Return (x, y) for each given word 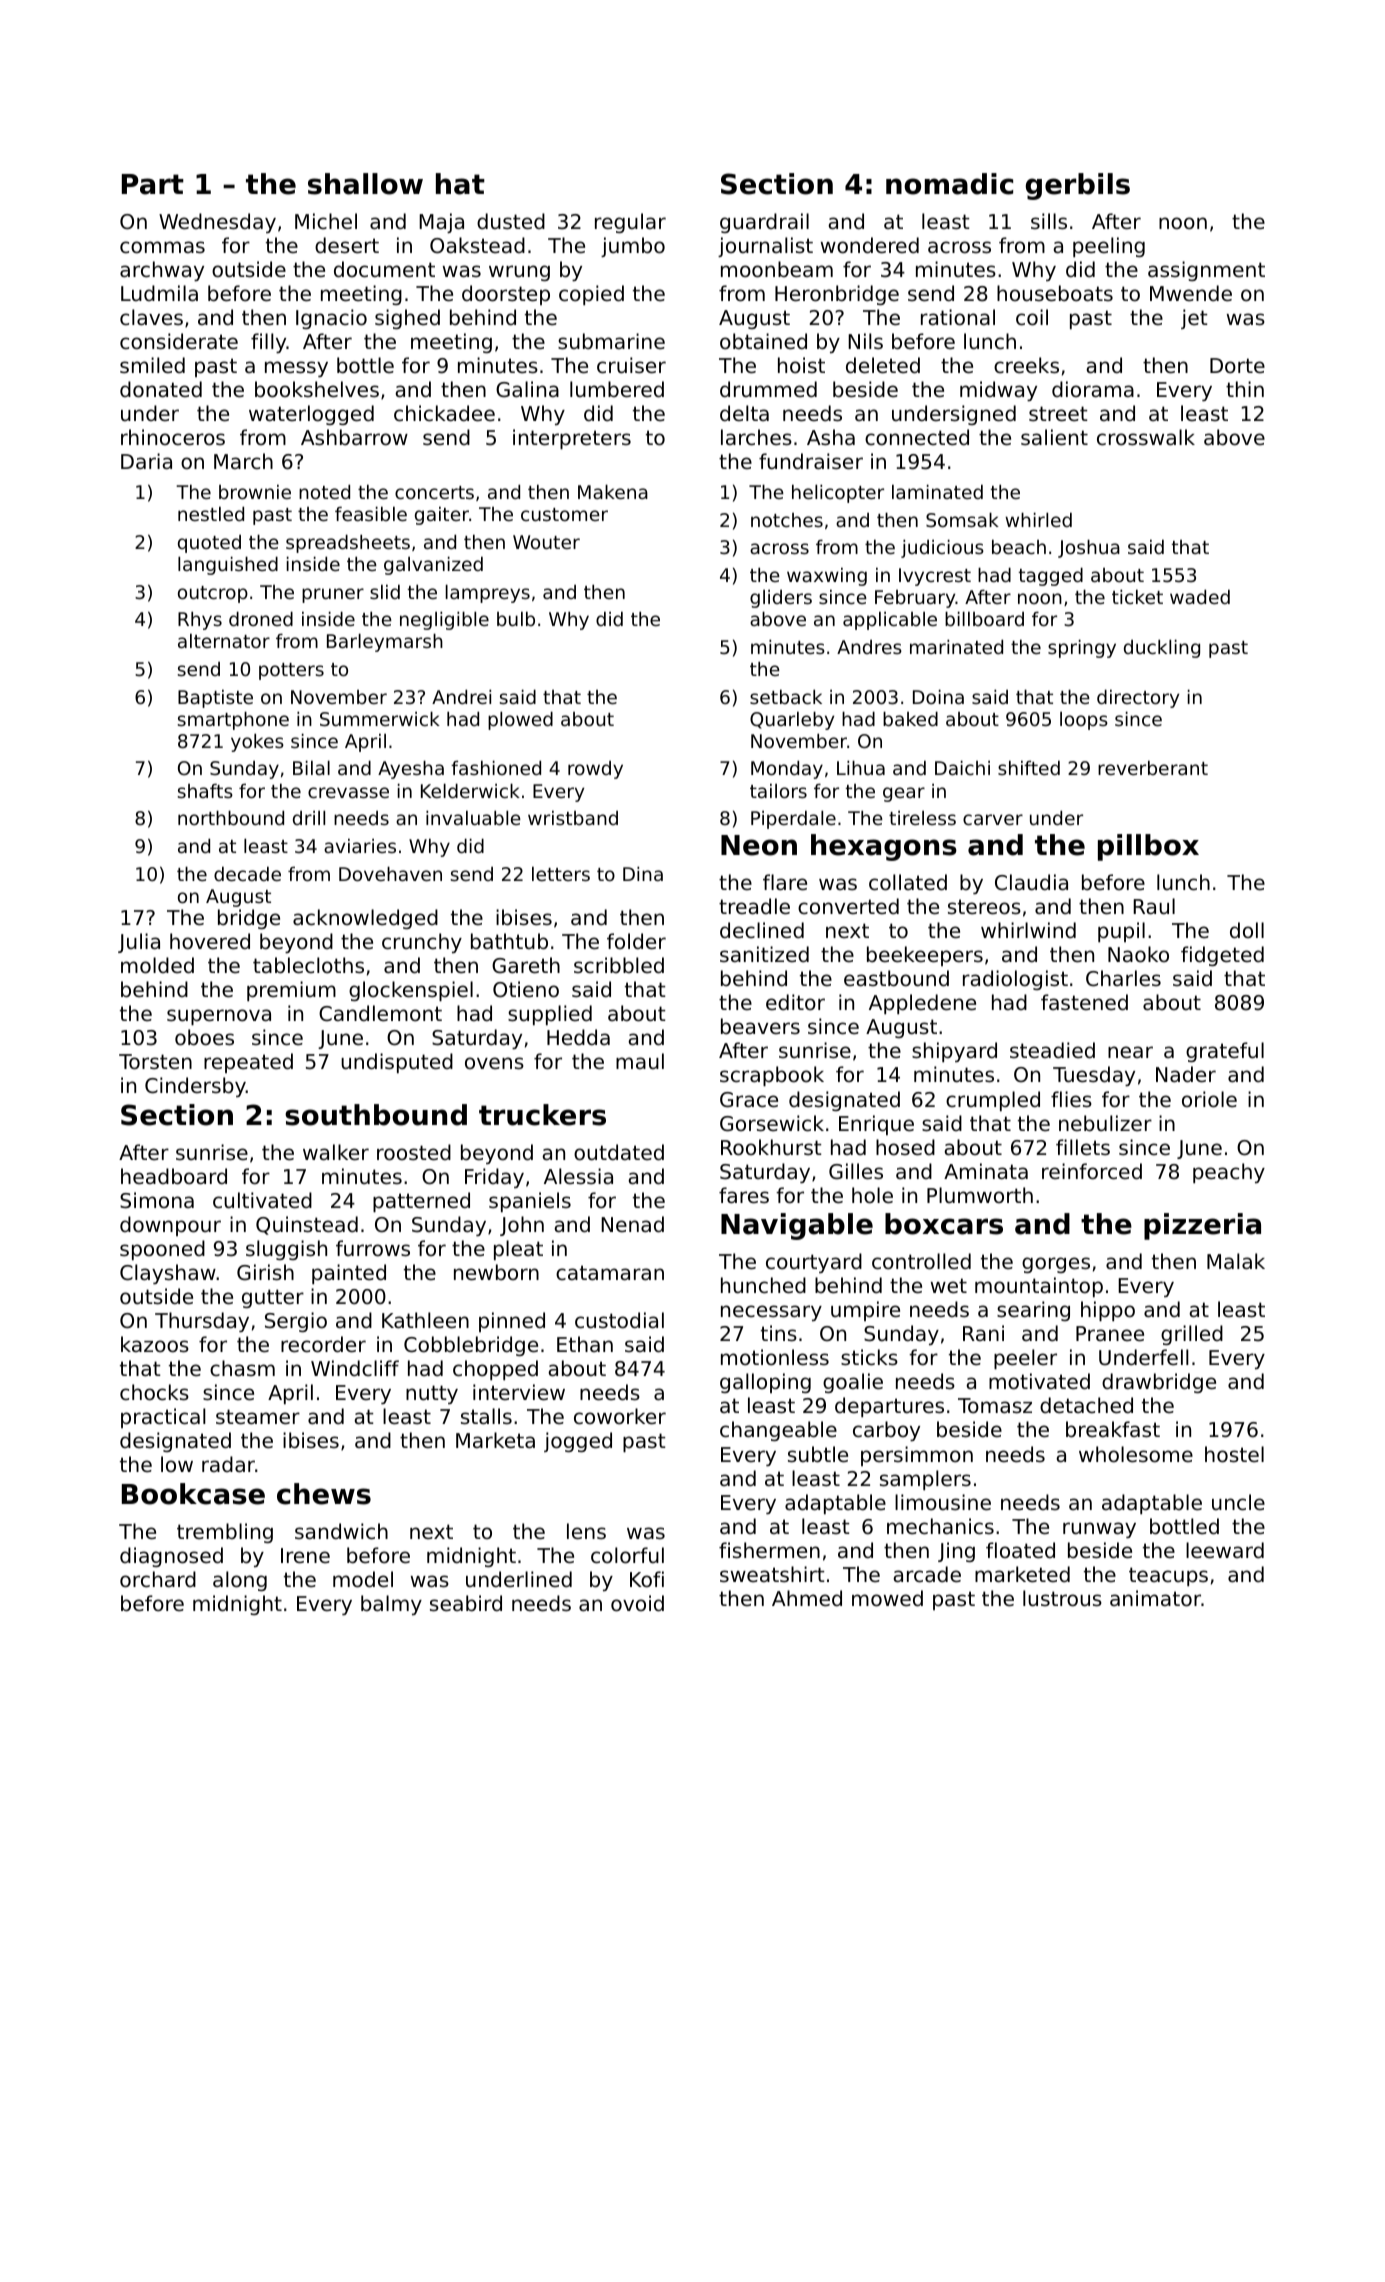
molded (157, 965)
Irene (305, 1556)
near (1130, 1052)
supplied (550, 1015)
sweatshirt (772, 1574)
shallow (365, 184)
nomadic (949, 184)
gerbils (1078, 186)
